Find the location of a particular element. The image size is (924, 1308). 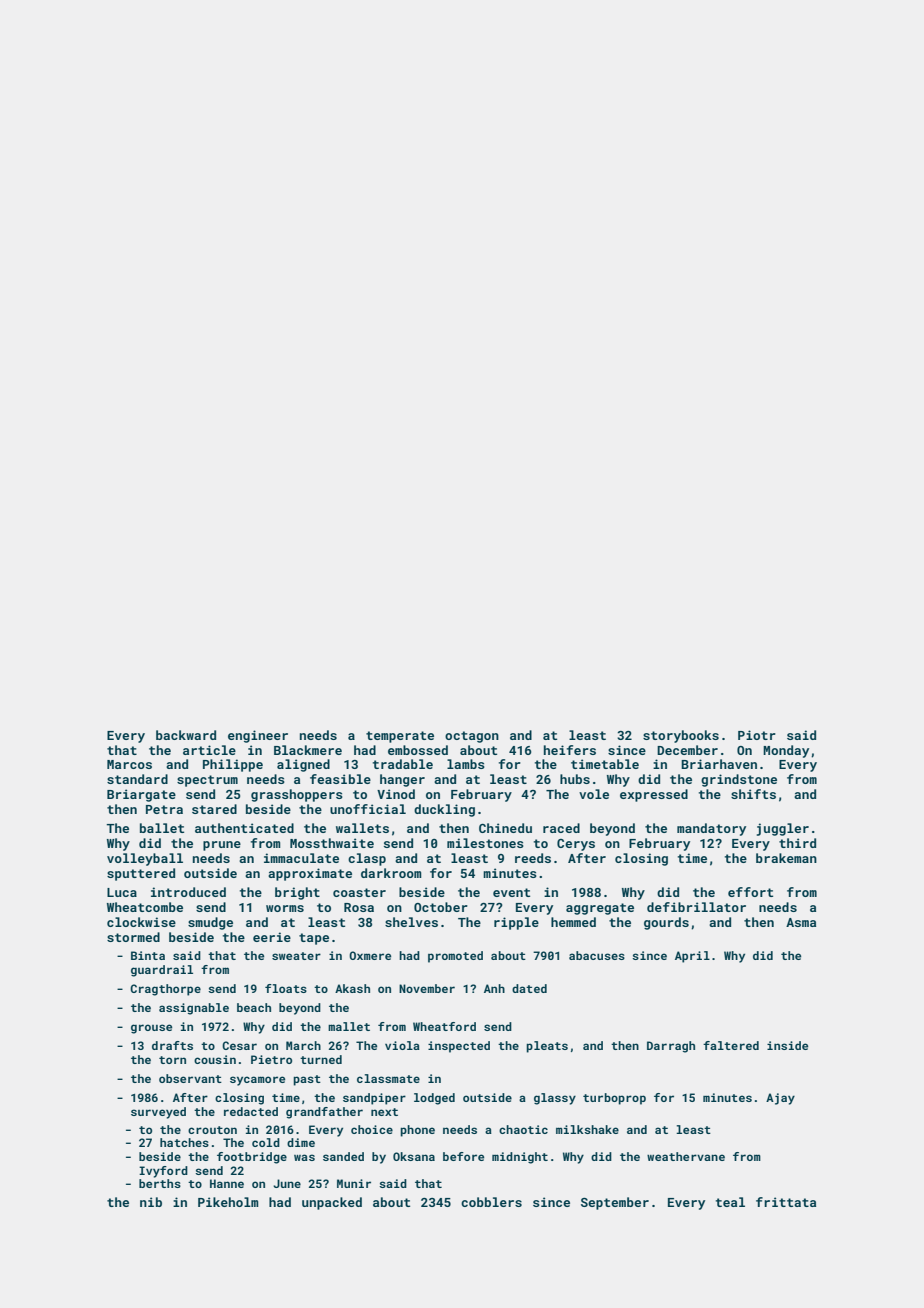

Cragthorpe is located at coordinates (165, 990).
